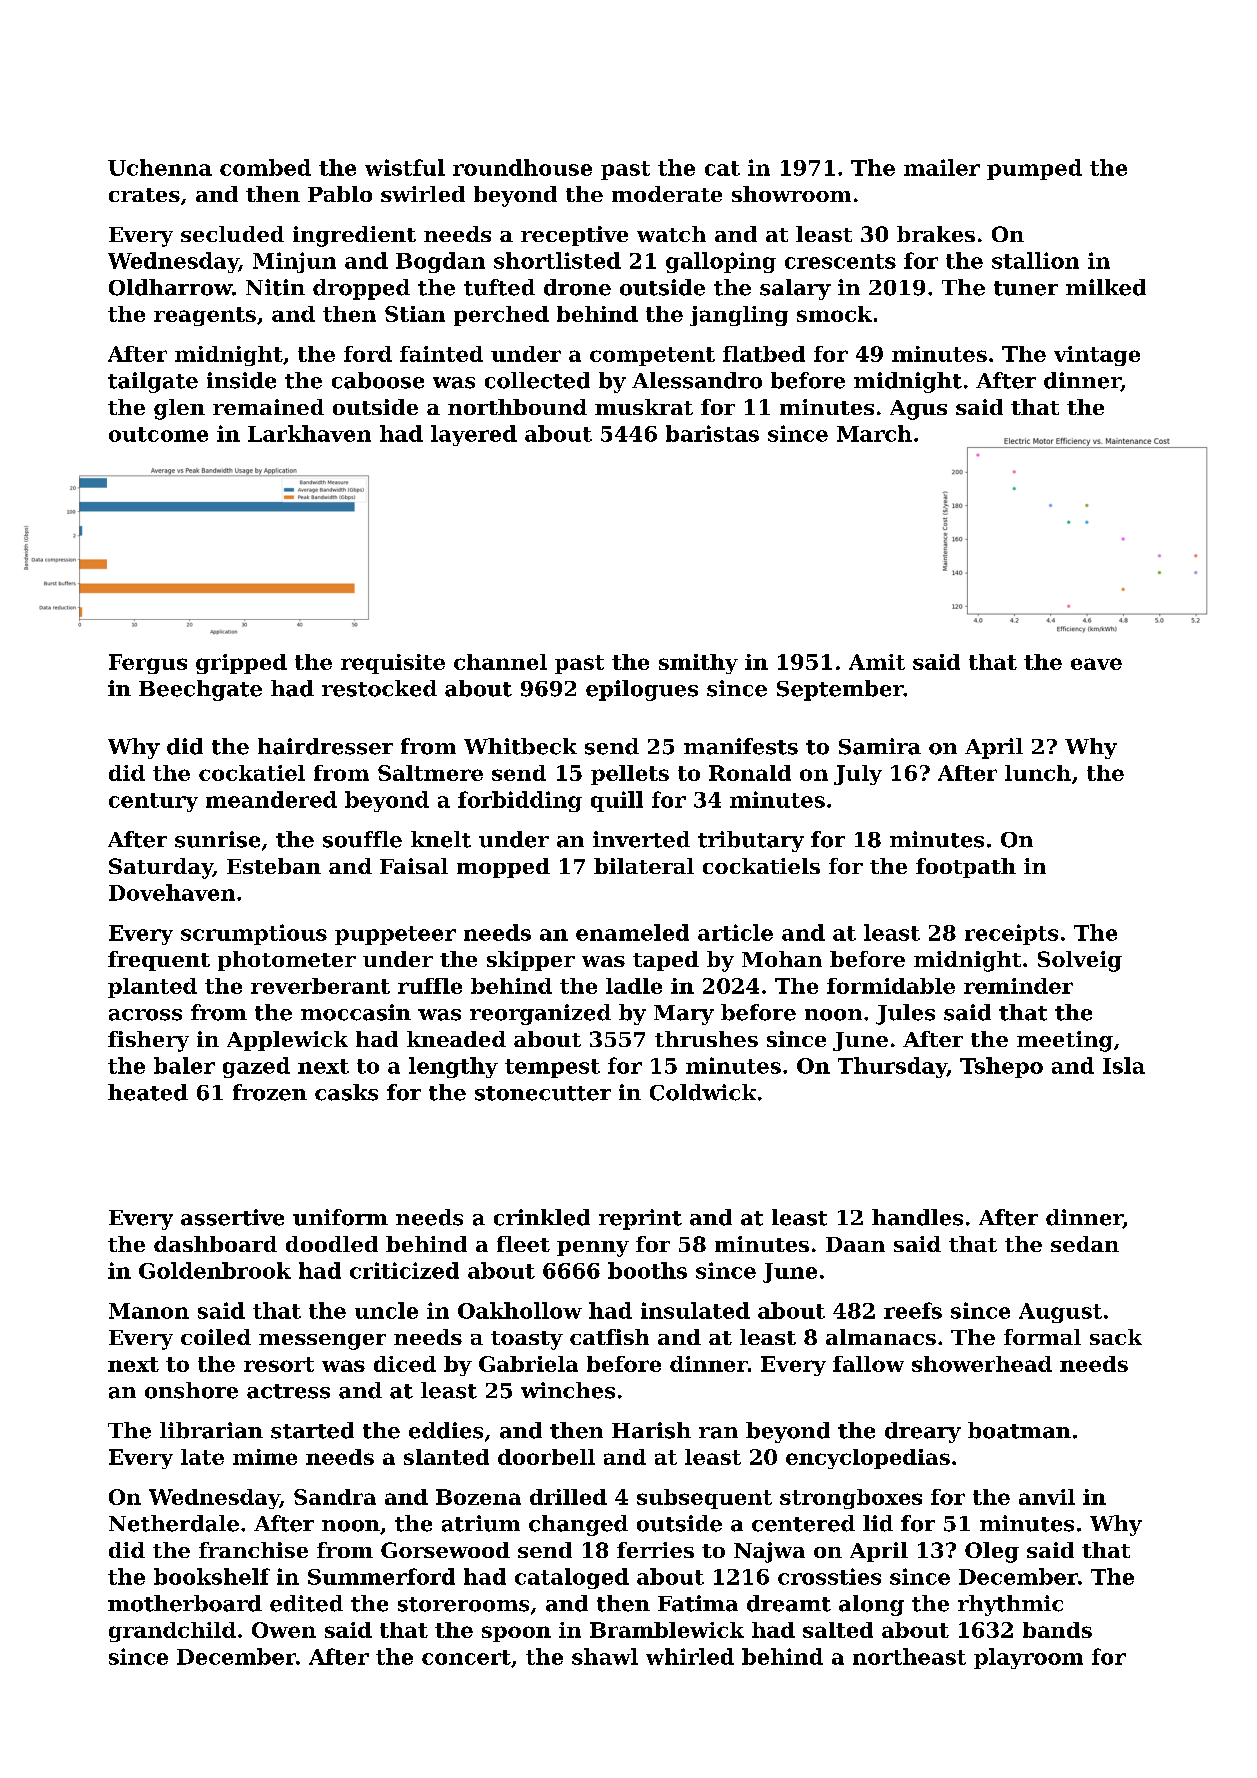 This page has width=1257, height=1778. I want to click on puppeteer, so click(395, 935).
